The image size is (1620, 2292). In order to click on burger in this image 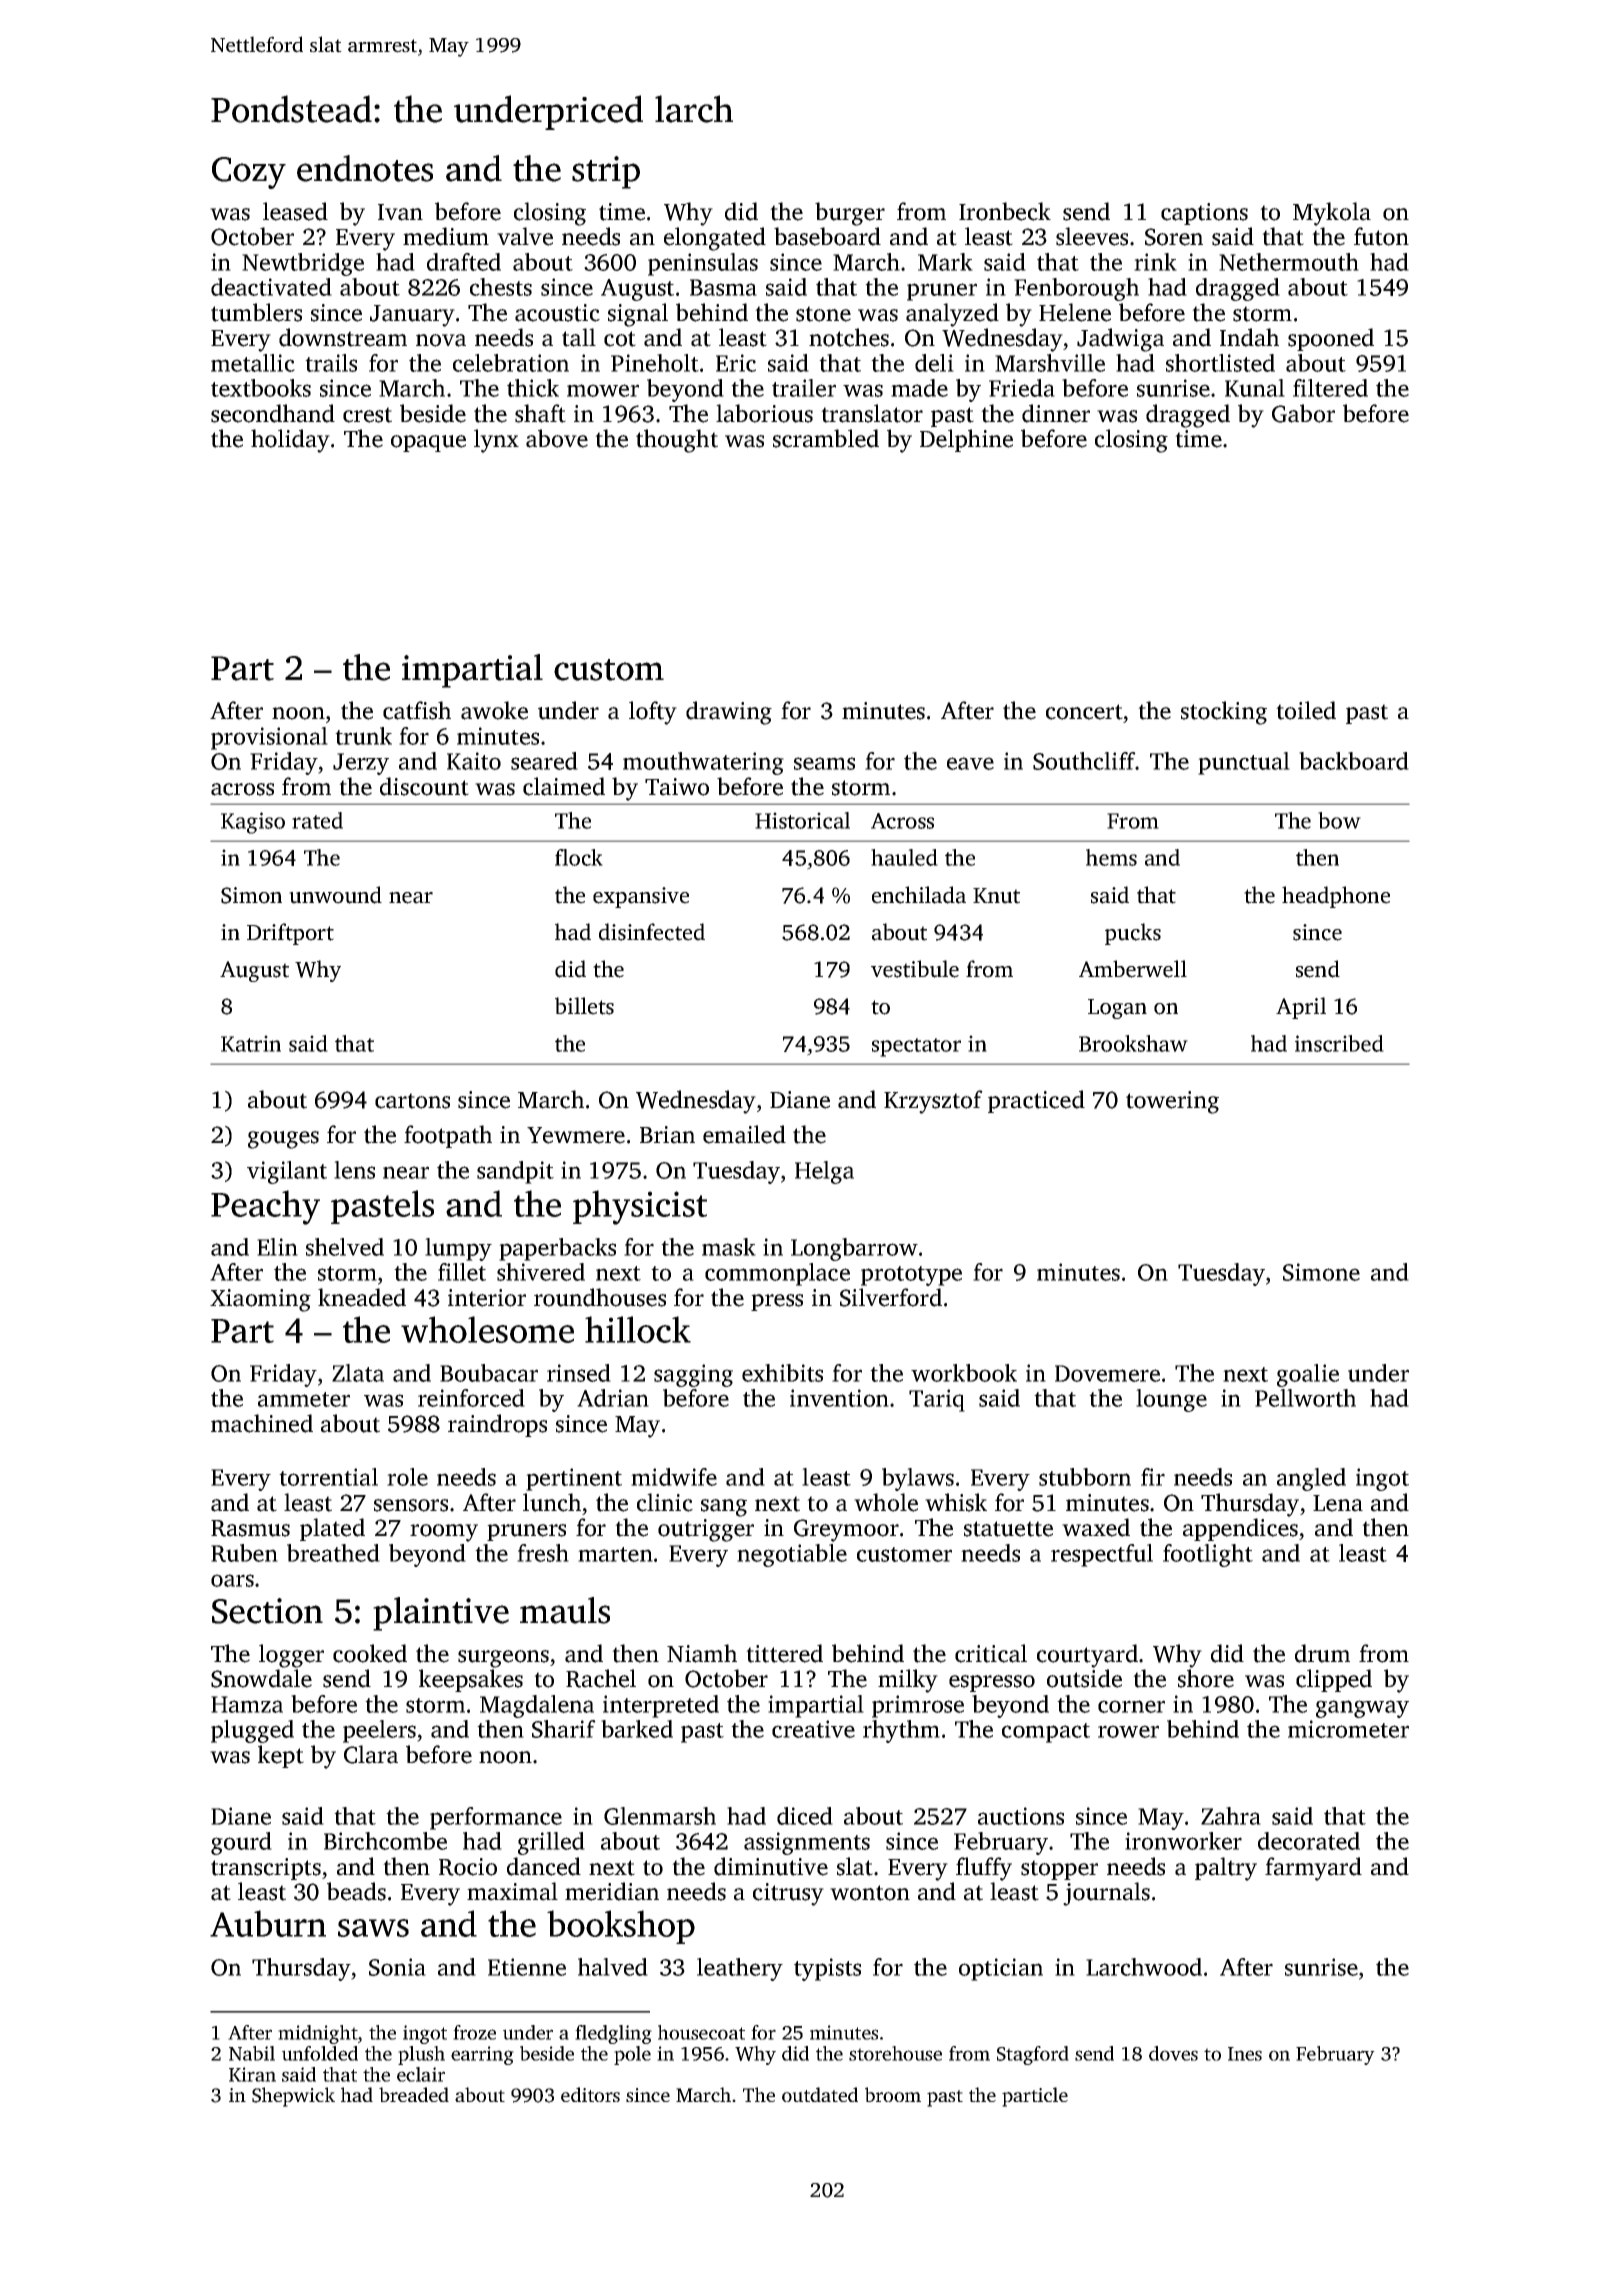, I will do `click(850, 214)`.
